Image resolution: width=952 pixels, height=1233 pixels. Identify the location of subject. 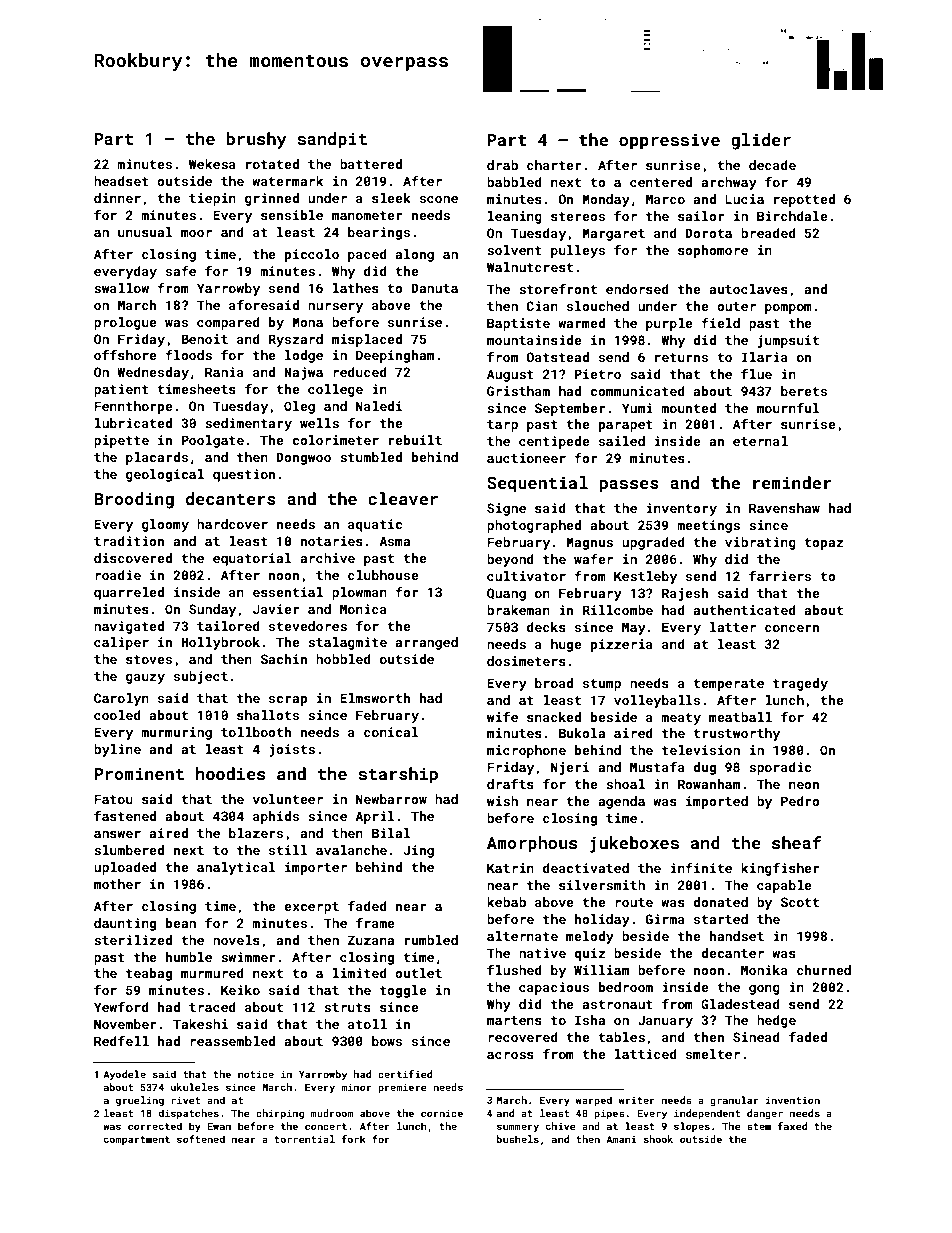
(201, 677).
